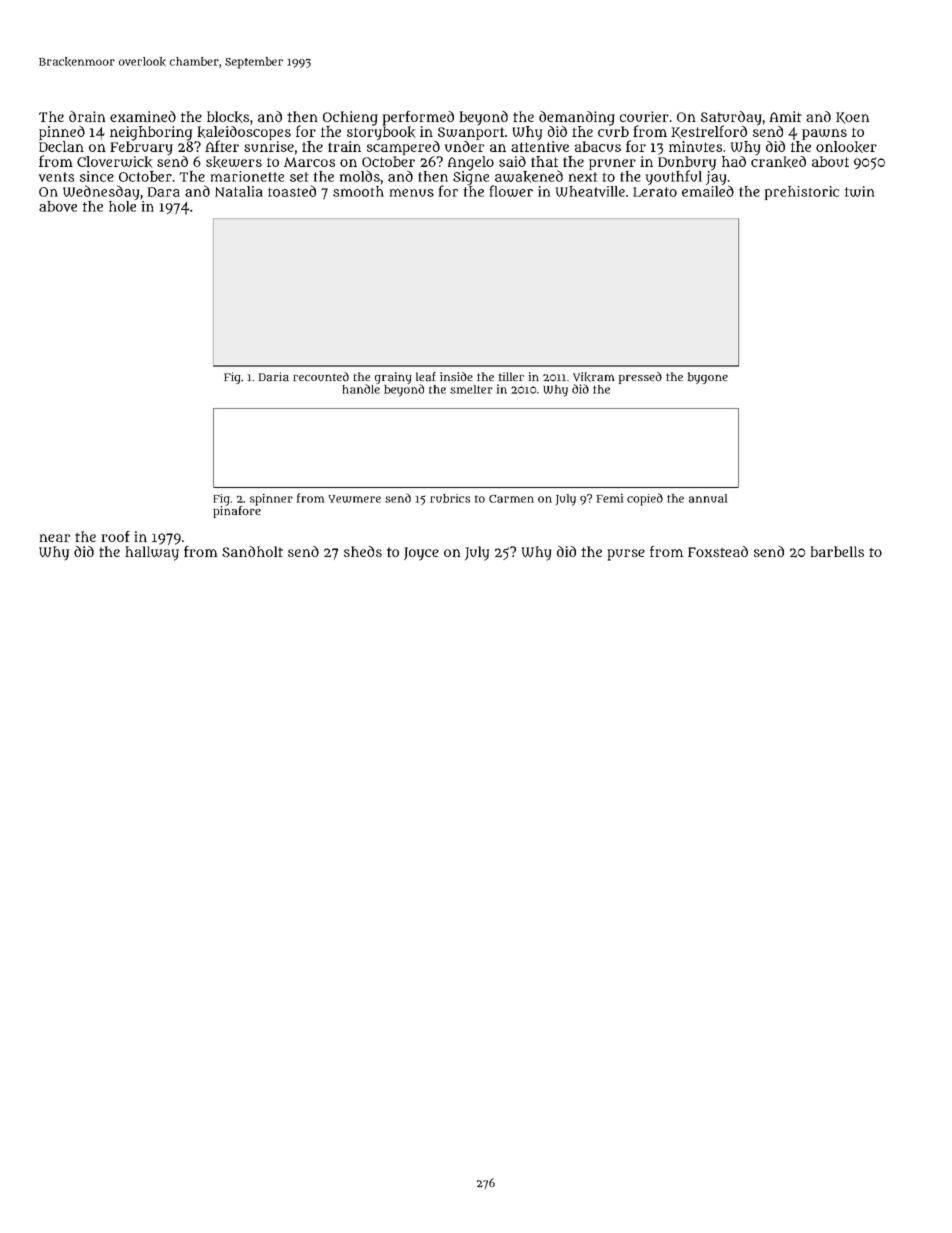  Describe the element at coordinates (593, 377) in the screenshot. I see `Vikram` at that location.
